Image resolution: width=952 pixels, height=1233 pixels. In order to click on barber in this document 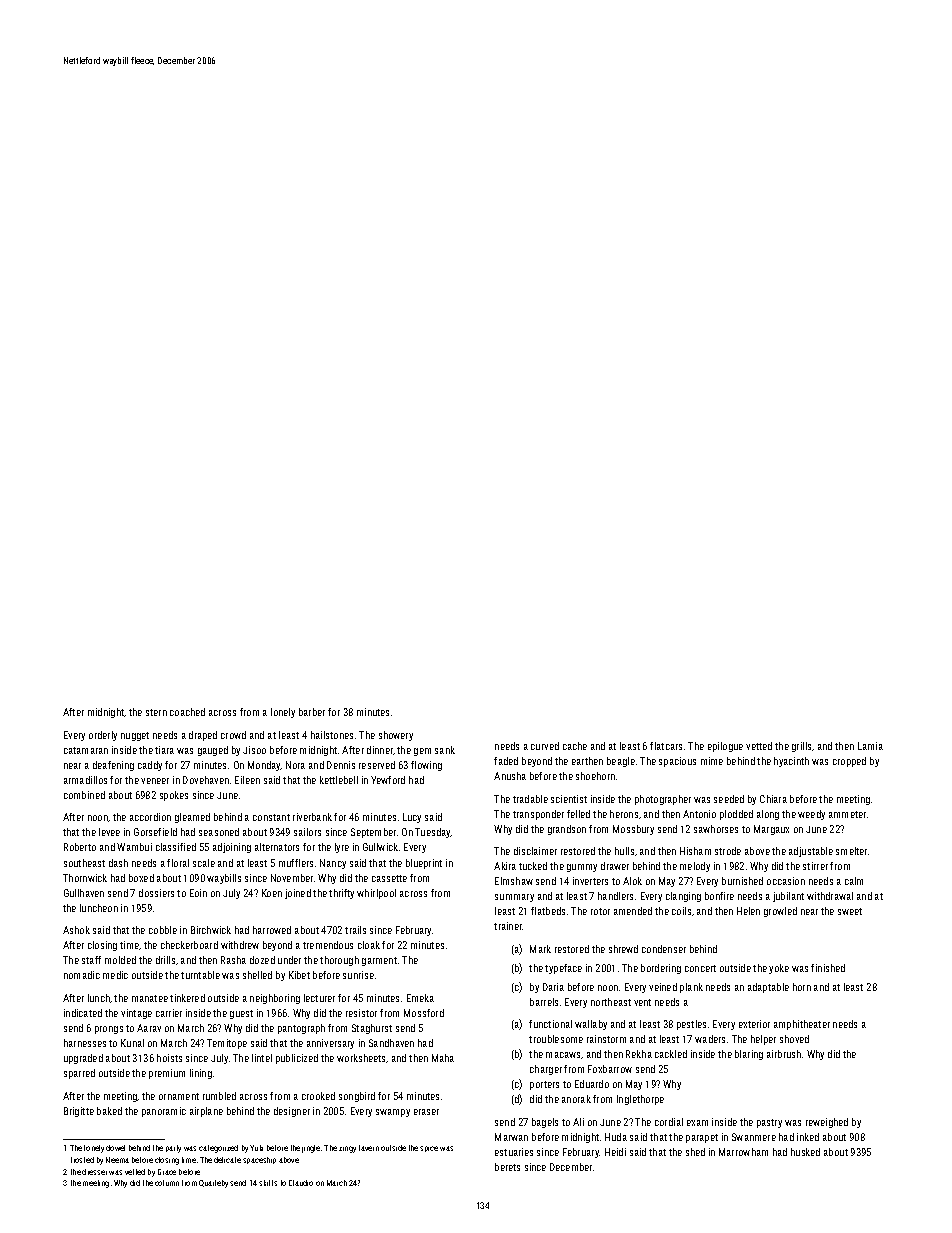, I will do `click(312, 712)`.
